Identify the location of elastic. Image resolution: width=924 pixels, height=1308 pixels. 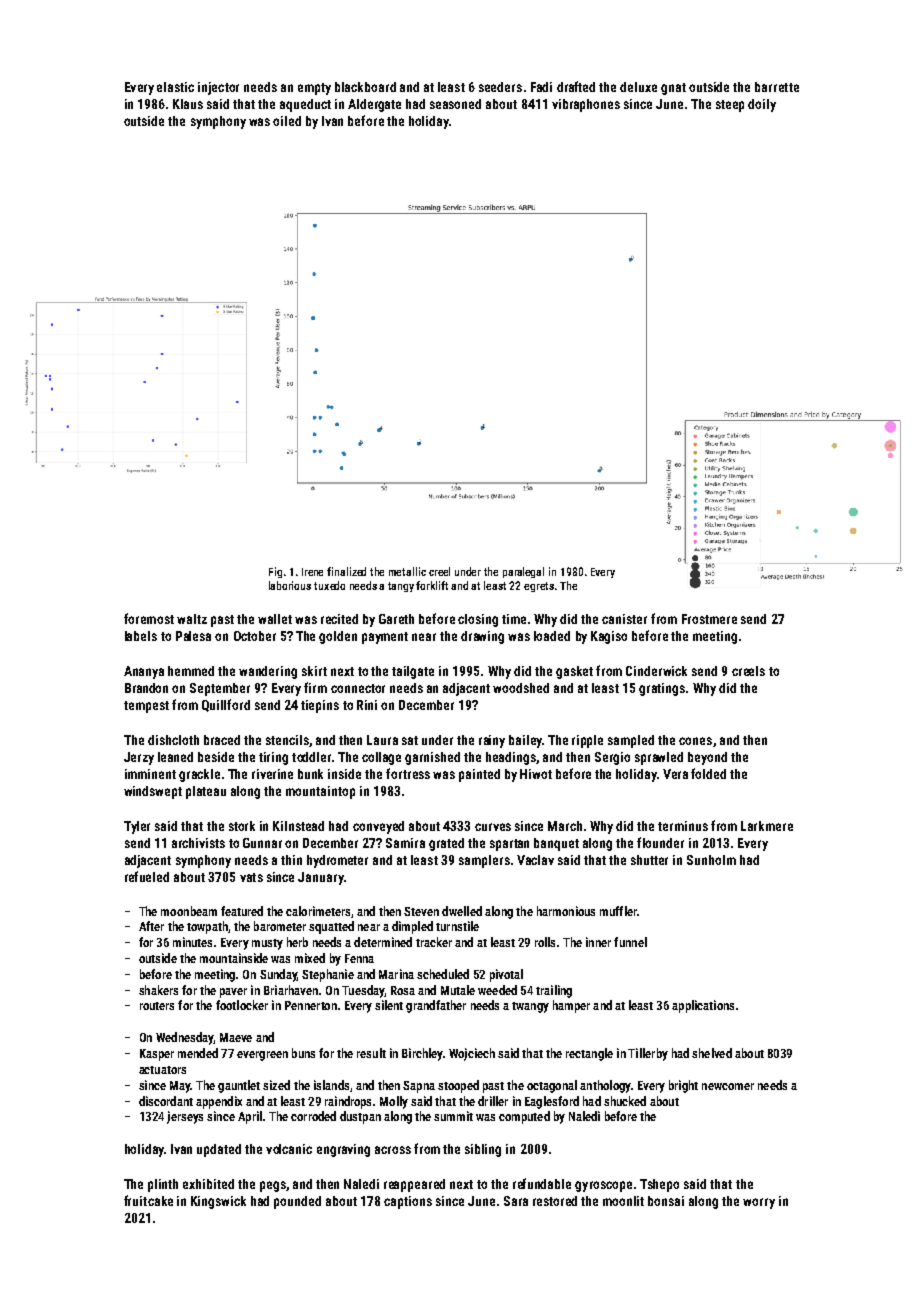
(175, 87).
